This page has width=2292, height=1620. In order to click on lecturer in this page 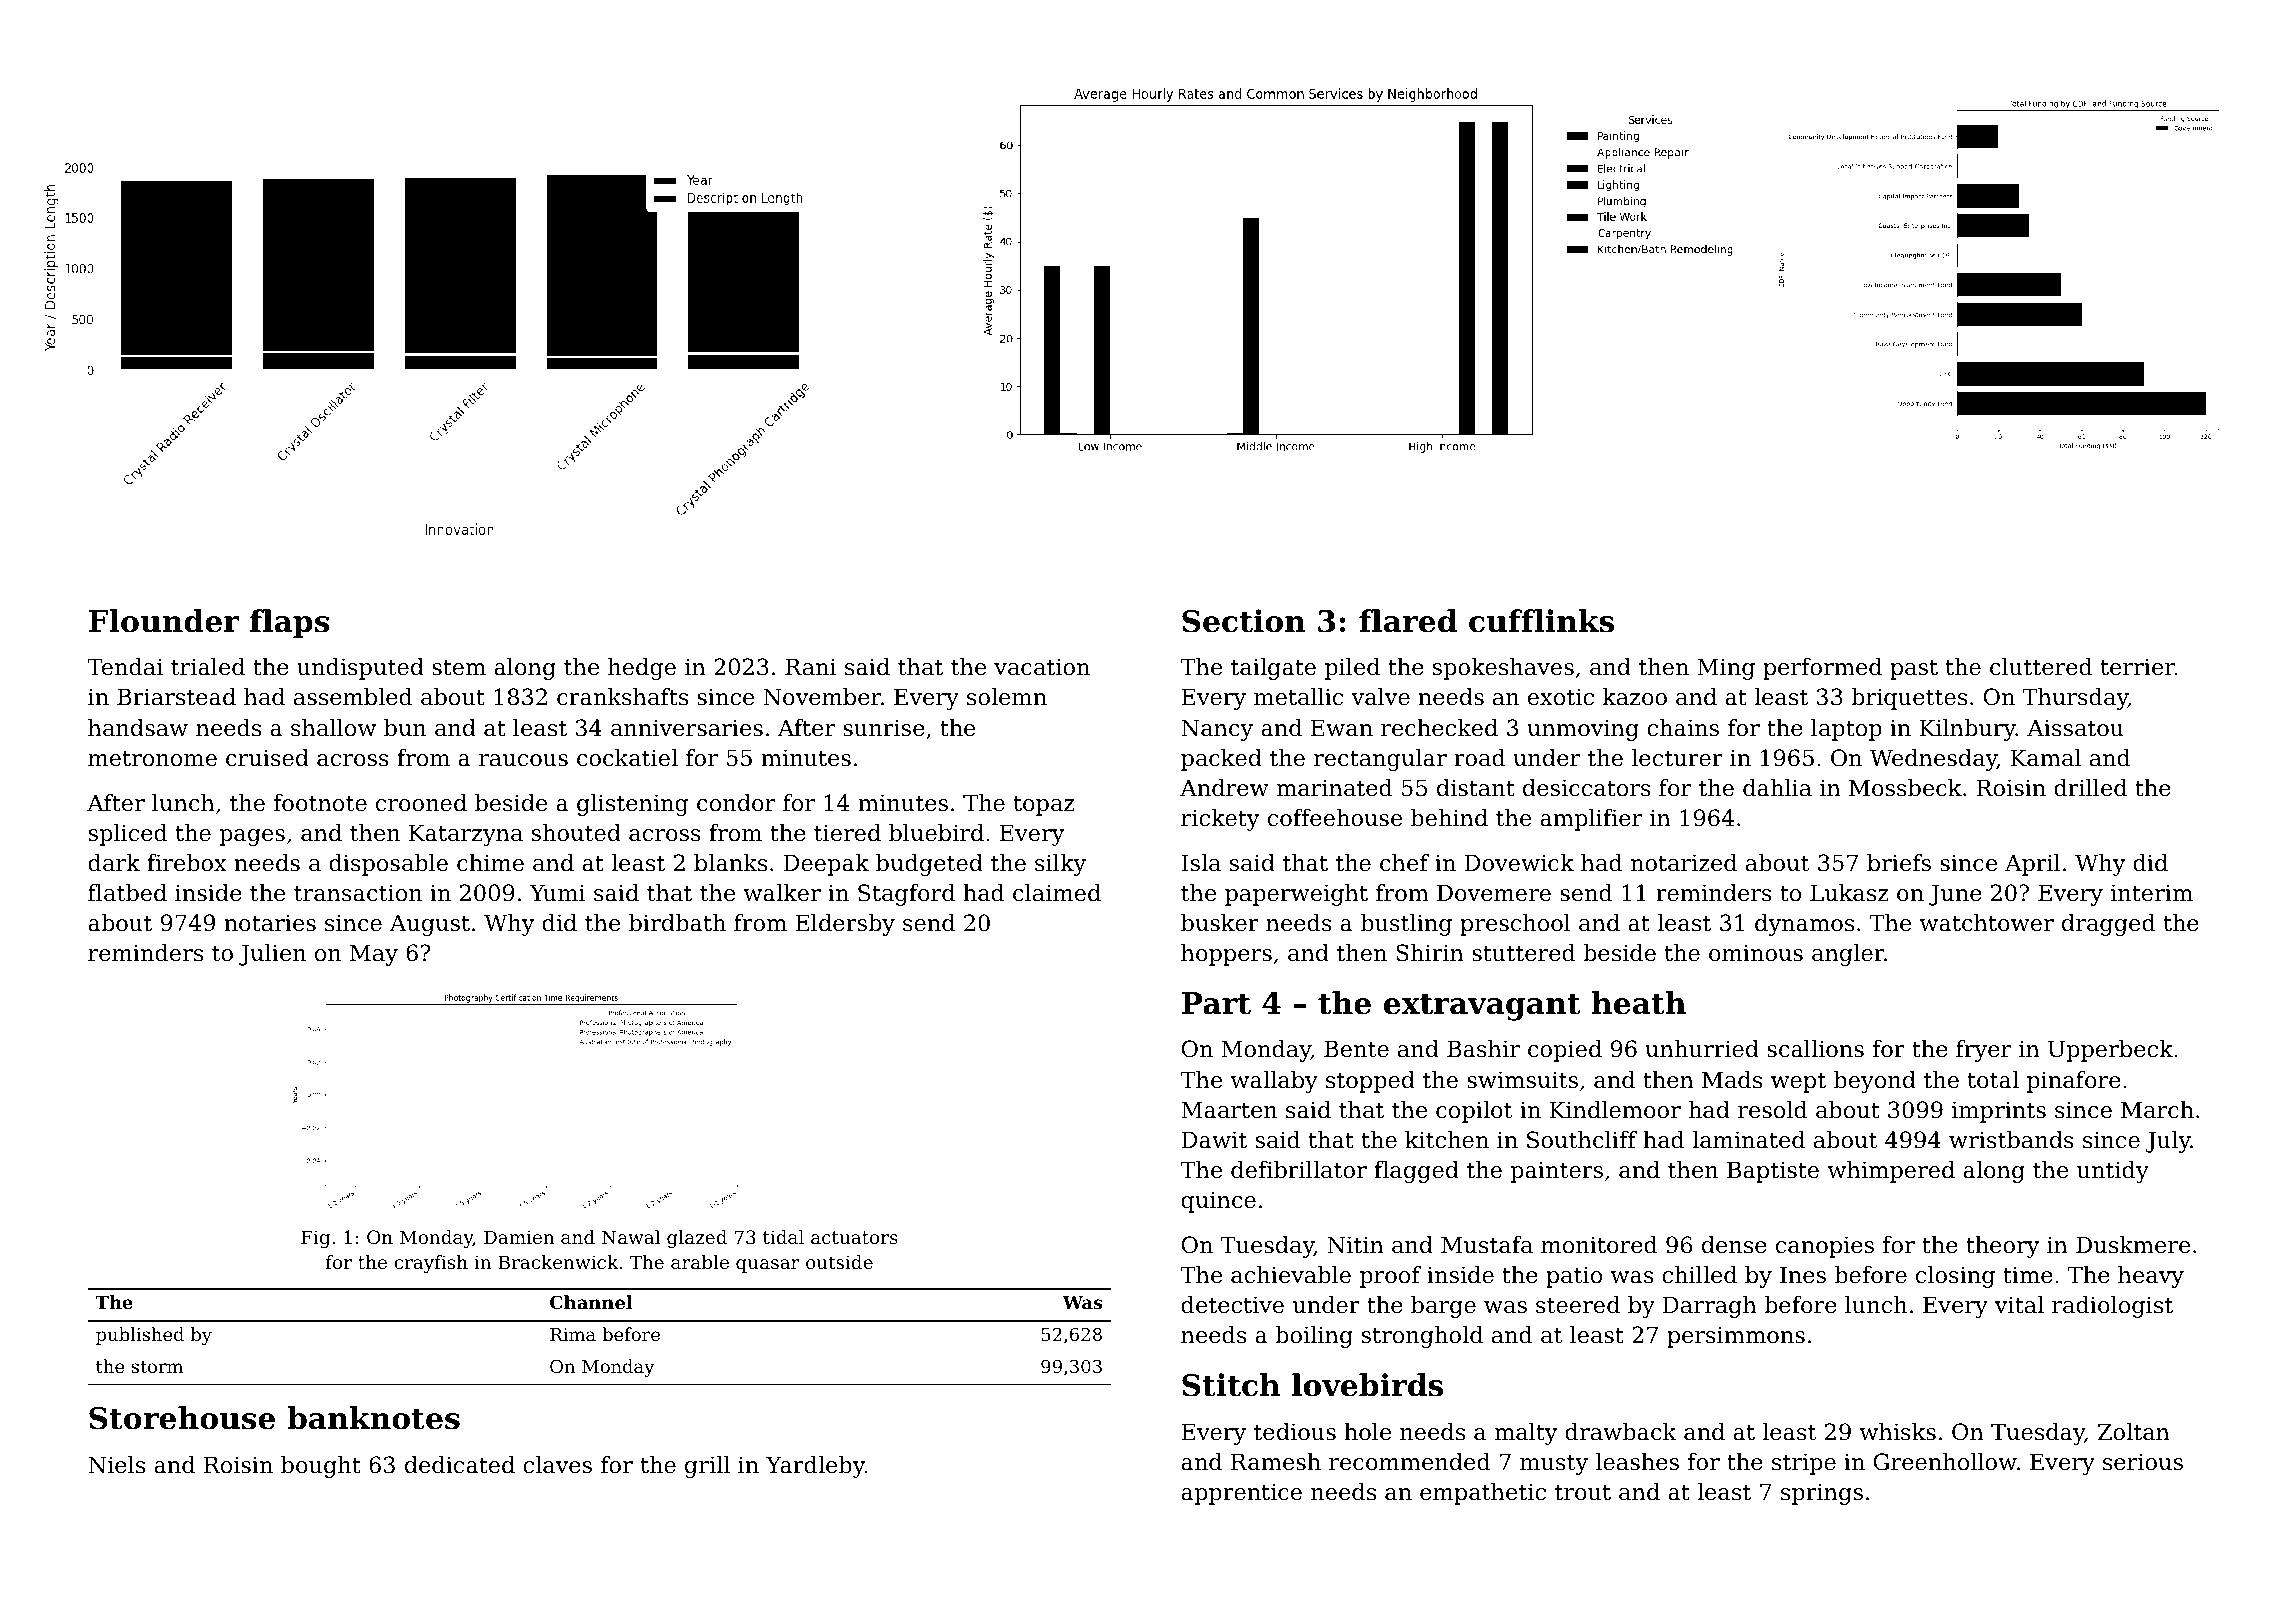, I will do `click(1677, 758)`.
